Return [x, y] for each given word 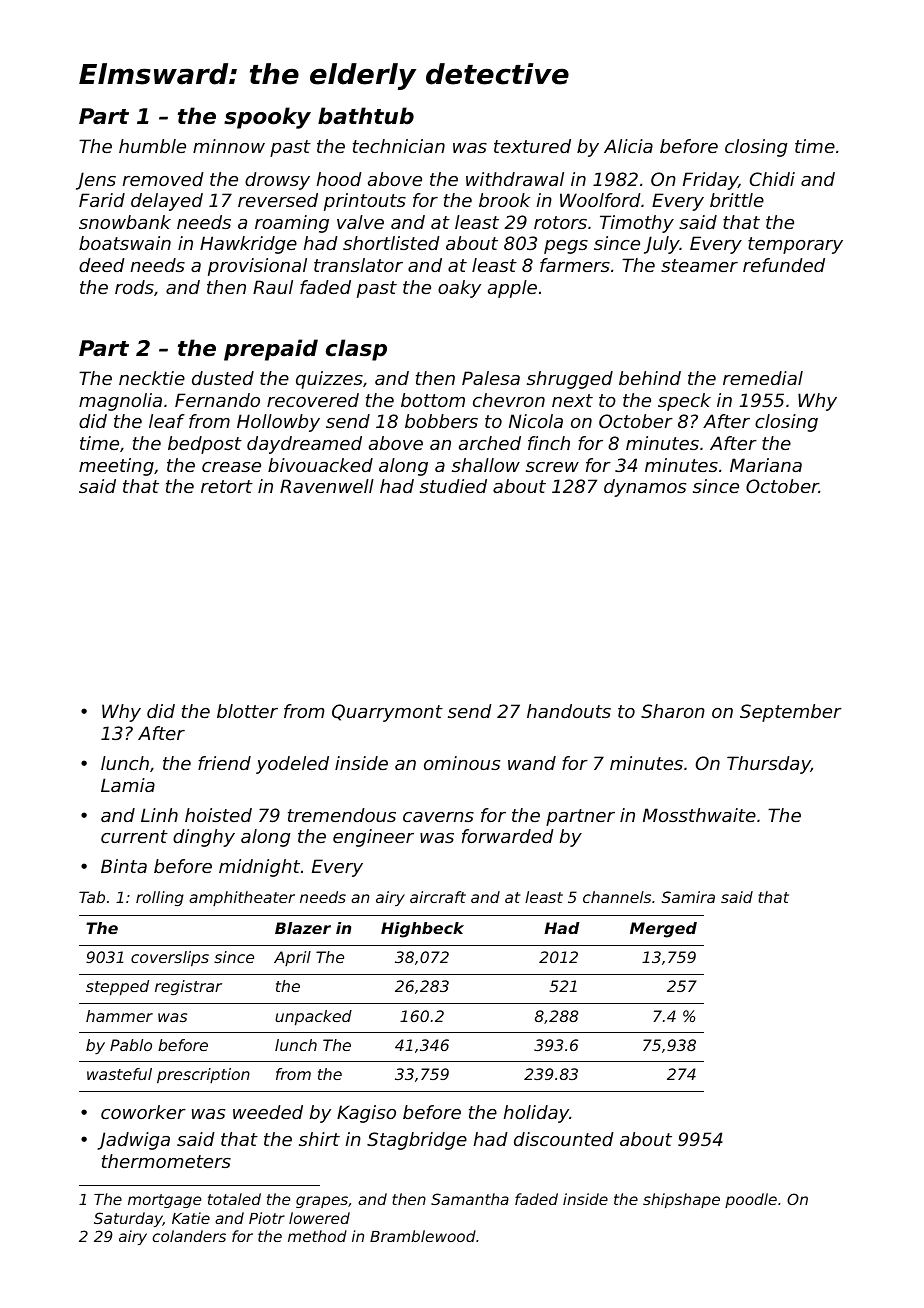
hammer [119, 1016]
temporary [795, 245]
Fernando [217, 400]
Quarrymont [387, 713]
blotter [247, 711]
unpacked [313, 1018]
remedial [763, 378]
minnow [229, 146]
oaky [459, 289]
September [791, 713]
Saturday [128, 1219]
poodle [751, 1200]
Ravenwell [327, 486]
